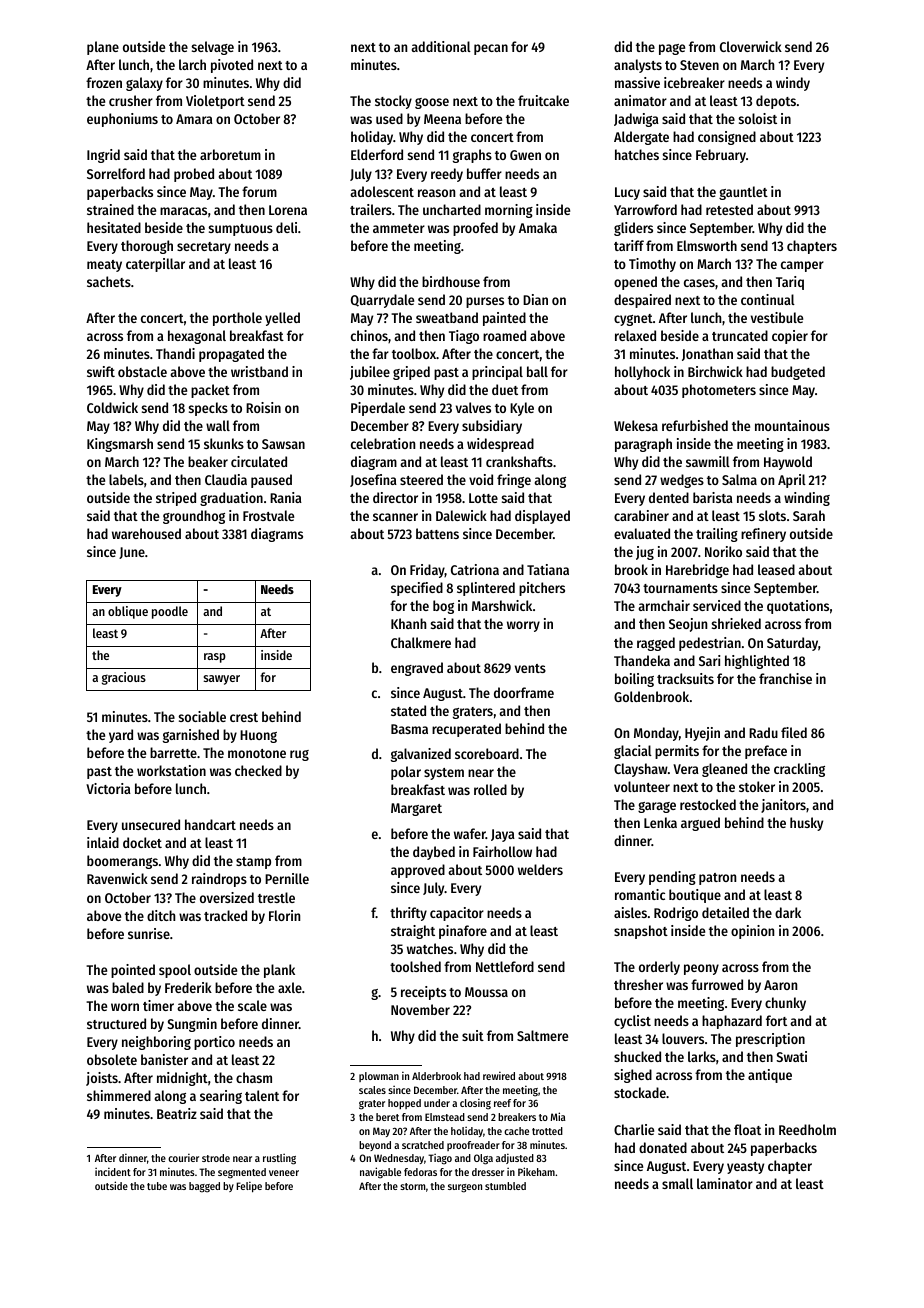 This screenshot has height=1308, width=924. What do you see at coordinates (542, 517) in the screenshot?
I see `displayed` at bounding box center [542, 517].
